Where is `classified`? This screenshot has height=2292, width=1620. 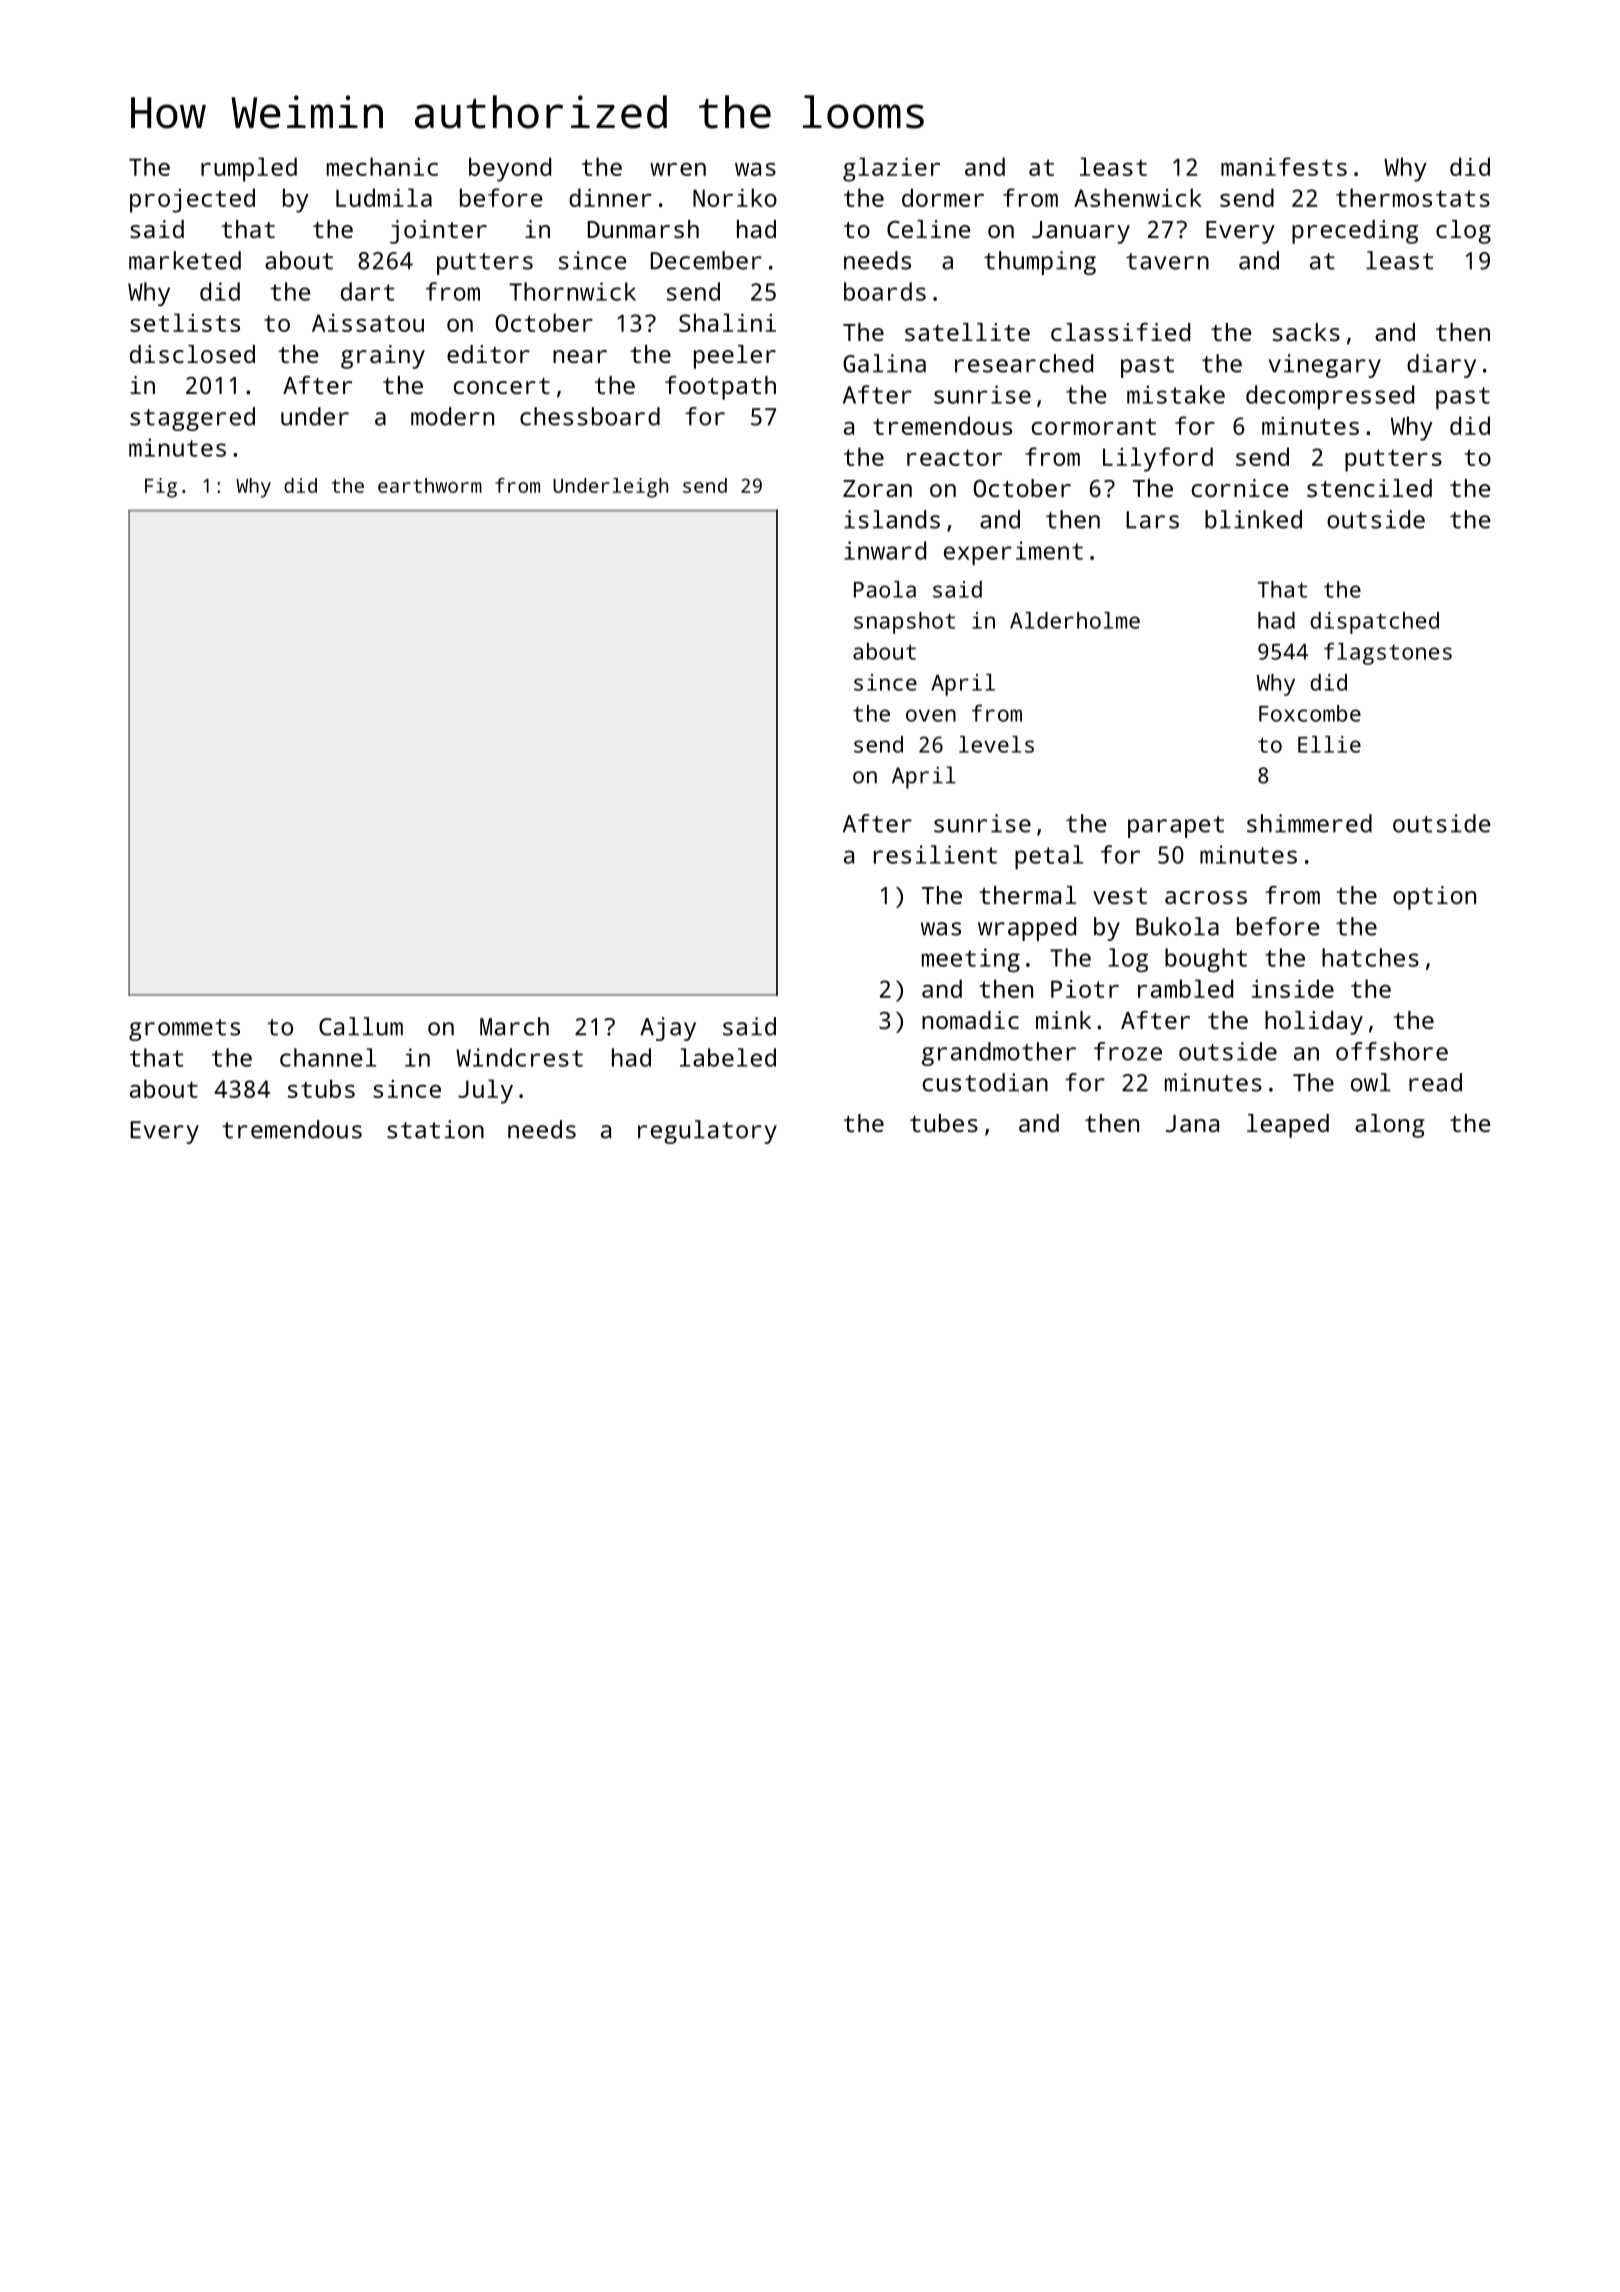 classified is located at coordinates (1120, 332).
